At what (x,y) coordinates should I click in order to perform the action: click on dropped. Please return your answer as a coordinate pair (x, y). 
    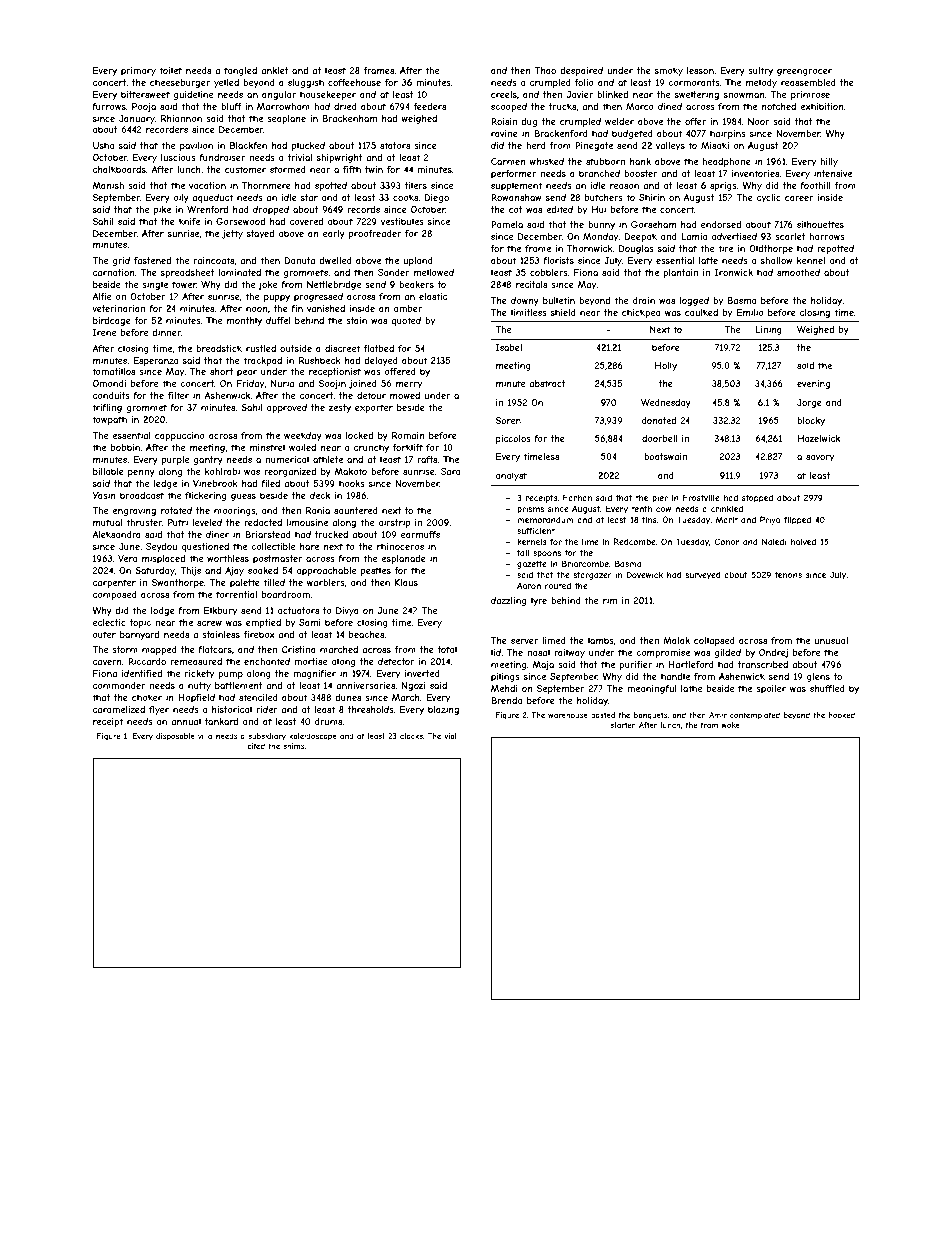
    Looking at the image, I should click on (271, 210).
